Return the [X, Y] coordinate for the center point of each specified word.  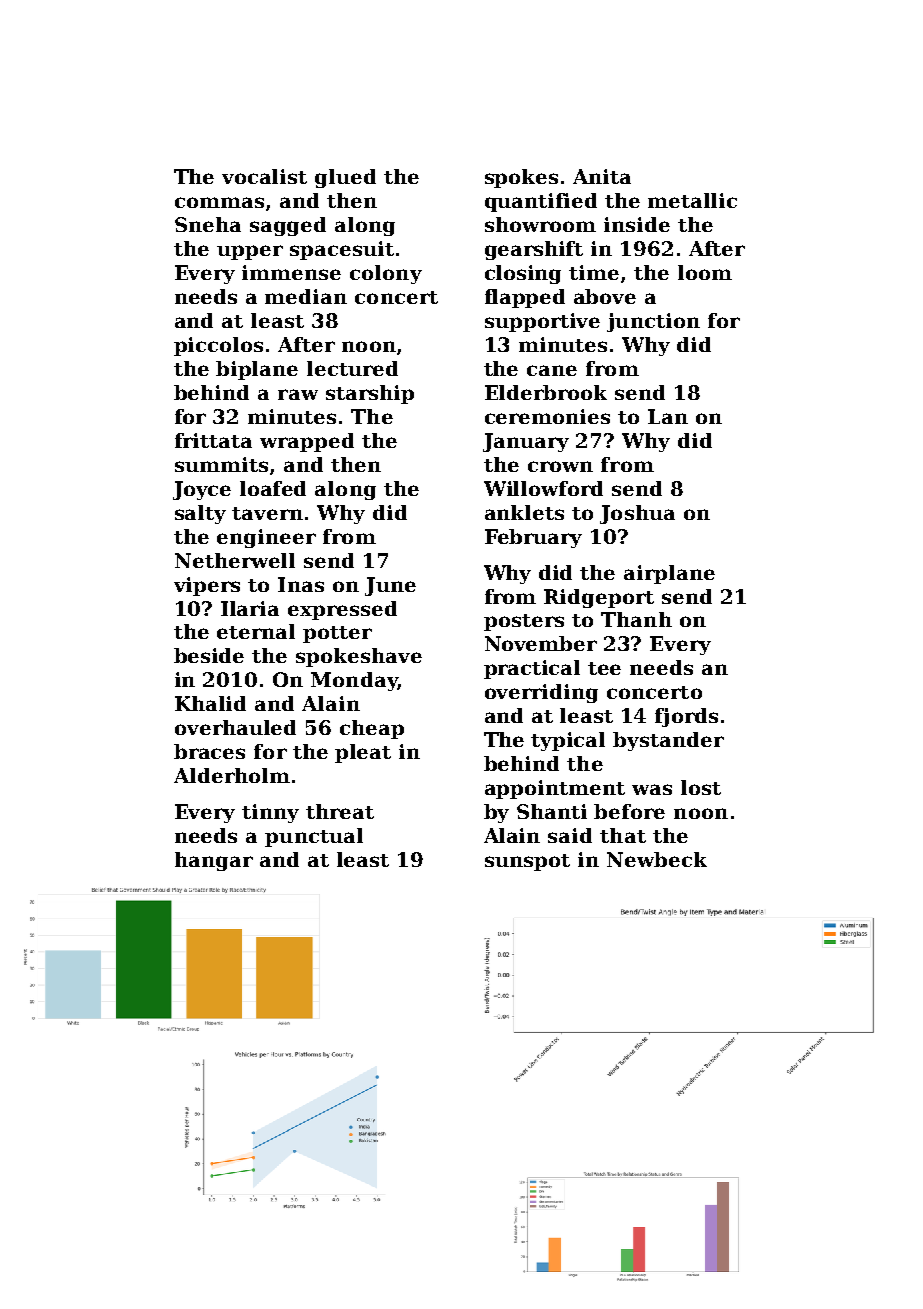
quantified [541, 202]
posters [524, 622]
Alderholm [232, 775]
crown [560, 466]
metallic [692, 200]
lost [701, 787]
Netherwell [235, 560]
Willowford [543, 488]
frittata [213, 440]
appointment [555, 789]
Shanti [552, 811]
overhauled [235, 727]
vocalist [264, 176]
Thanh [636, 619]
